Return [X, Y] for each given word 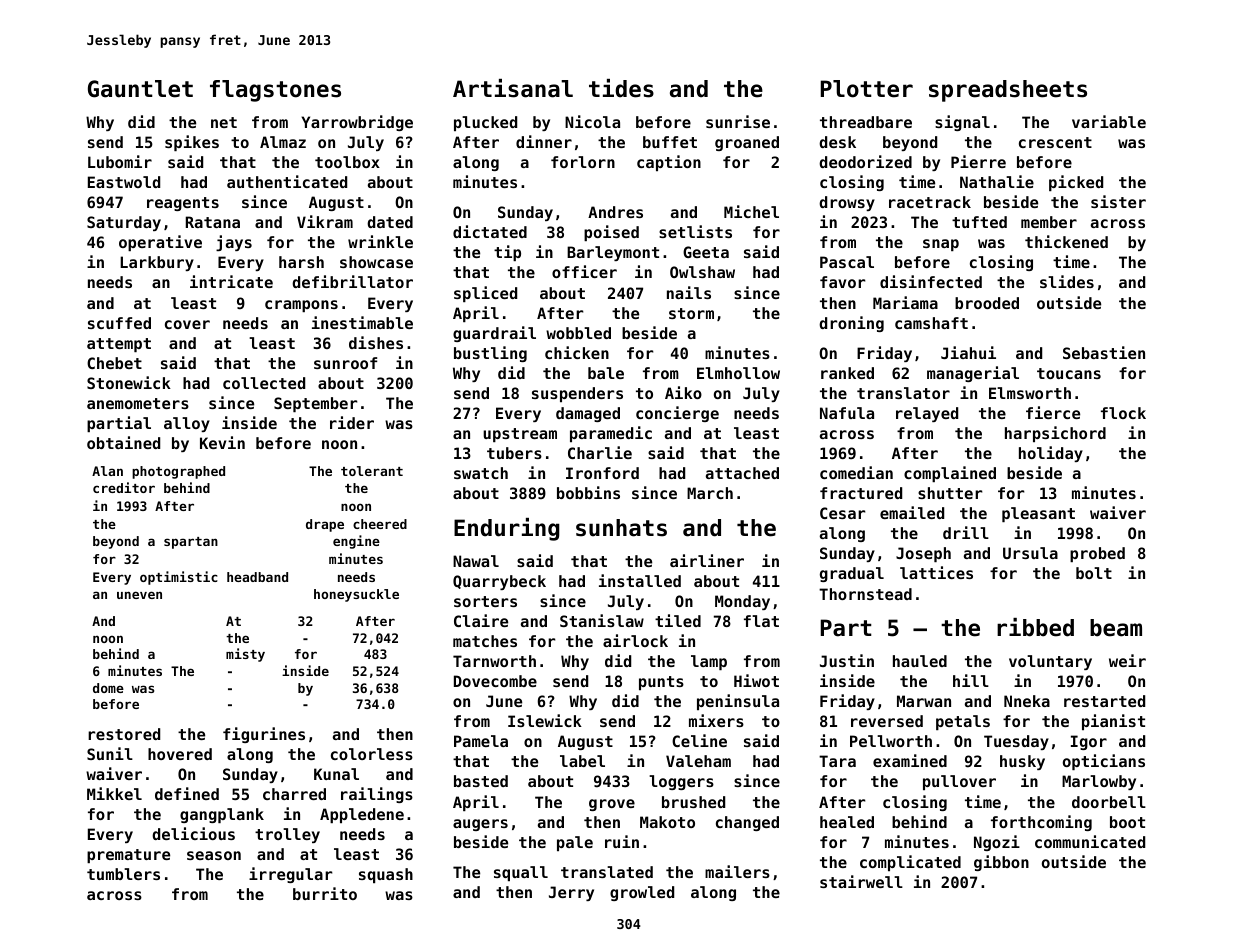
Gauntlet [140, 89]
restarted [1104, 701]
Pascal [847, 262]
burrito [325, 893]
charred [294, 794]
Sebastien [1104, 352]
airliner [707, 560]
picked [1076, 183]
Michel [751, 211]
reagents [183, 204]
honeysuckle [356, 595]
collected [264, 383]
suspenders [577, 394]
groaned [747, 143]
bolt [1094, 573]
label [582, 761]
